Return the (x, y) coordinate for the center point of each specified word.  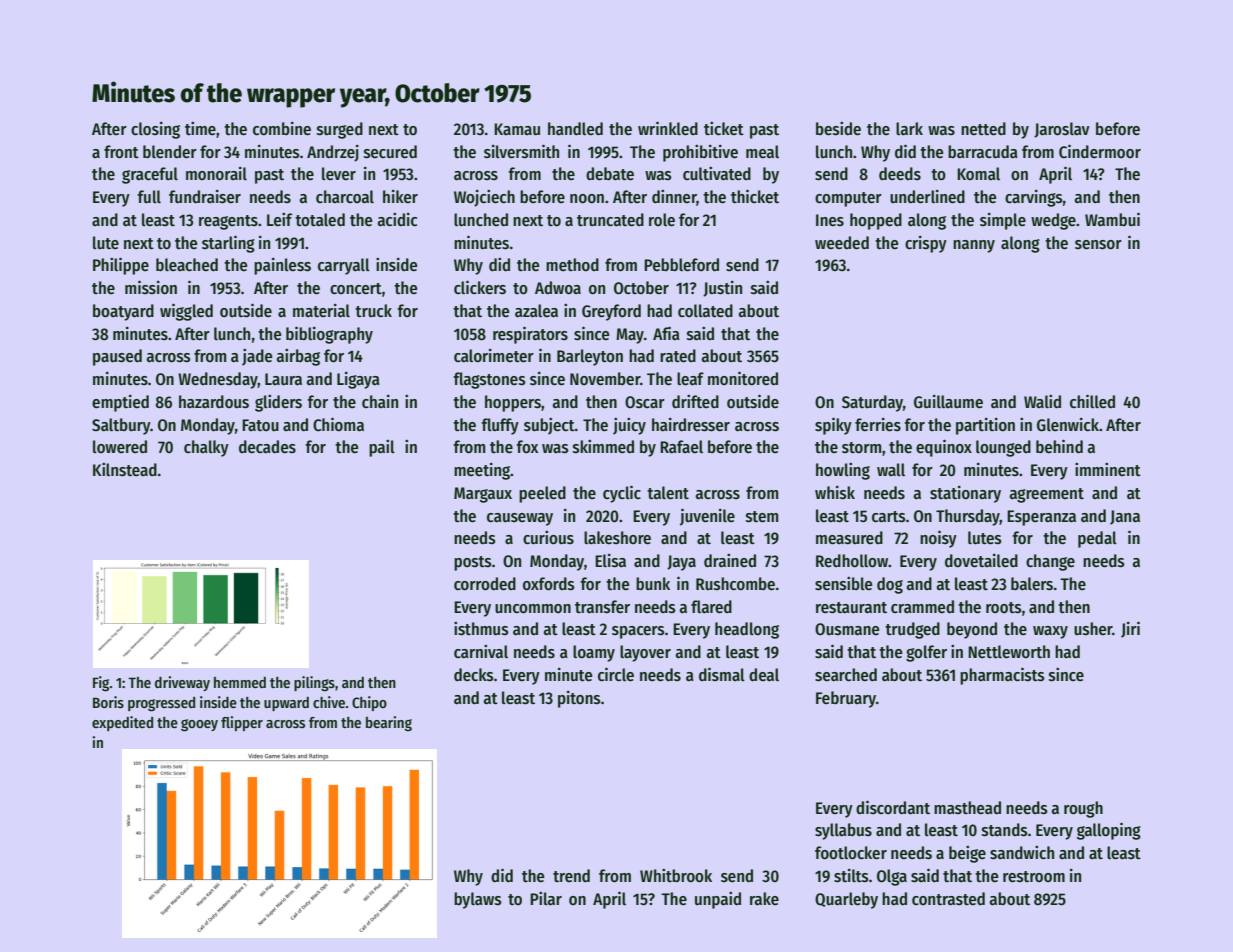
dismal (722, 674)
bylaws (478, 900)
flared (711, 607)
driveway (182, 683)
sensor (1098, 245)
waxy (1050, 632)
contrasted (948, 899)
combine (282, 129)
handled (575, 129)
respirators (530, 335)
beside (838, 129)
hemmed (240, 682)
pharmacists (1002, 676)
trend (571, 876)
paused (117, 357)
